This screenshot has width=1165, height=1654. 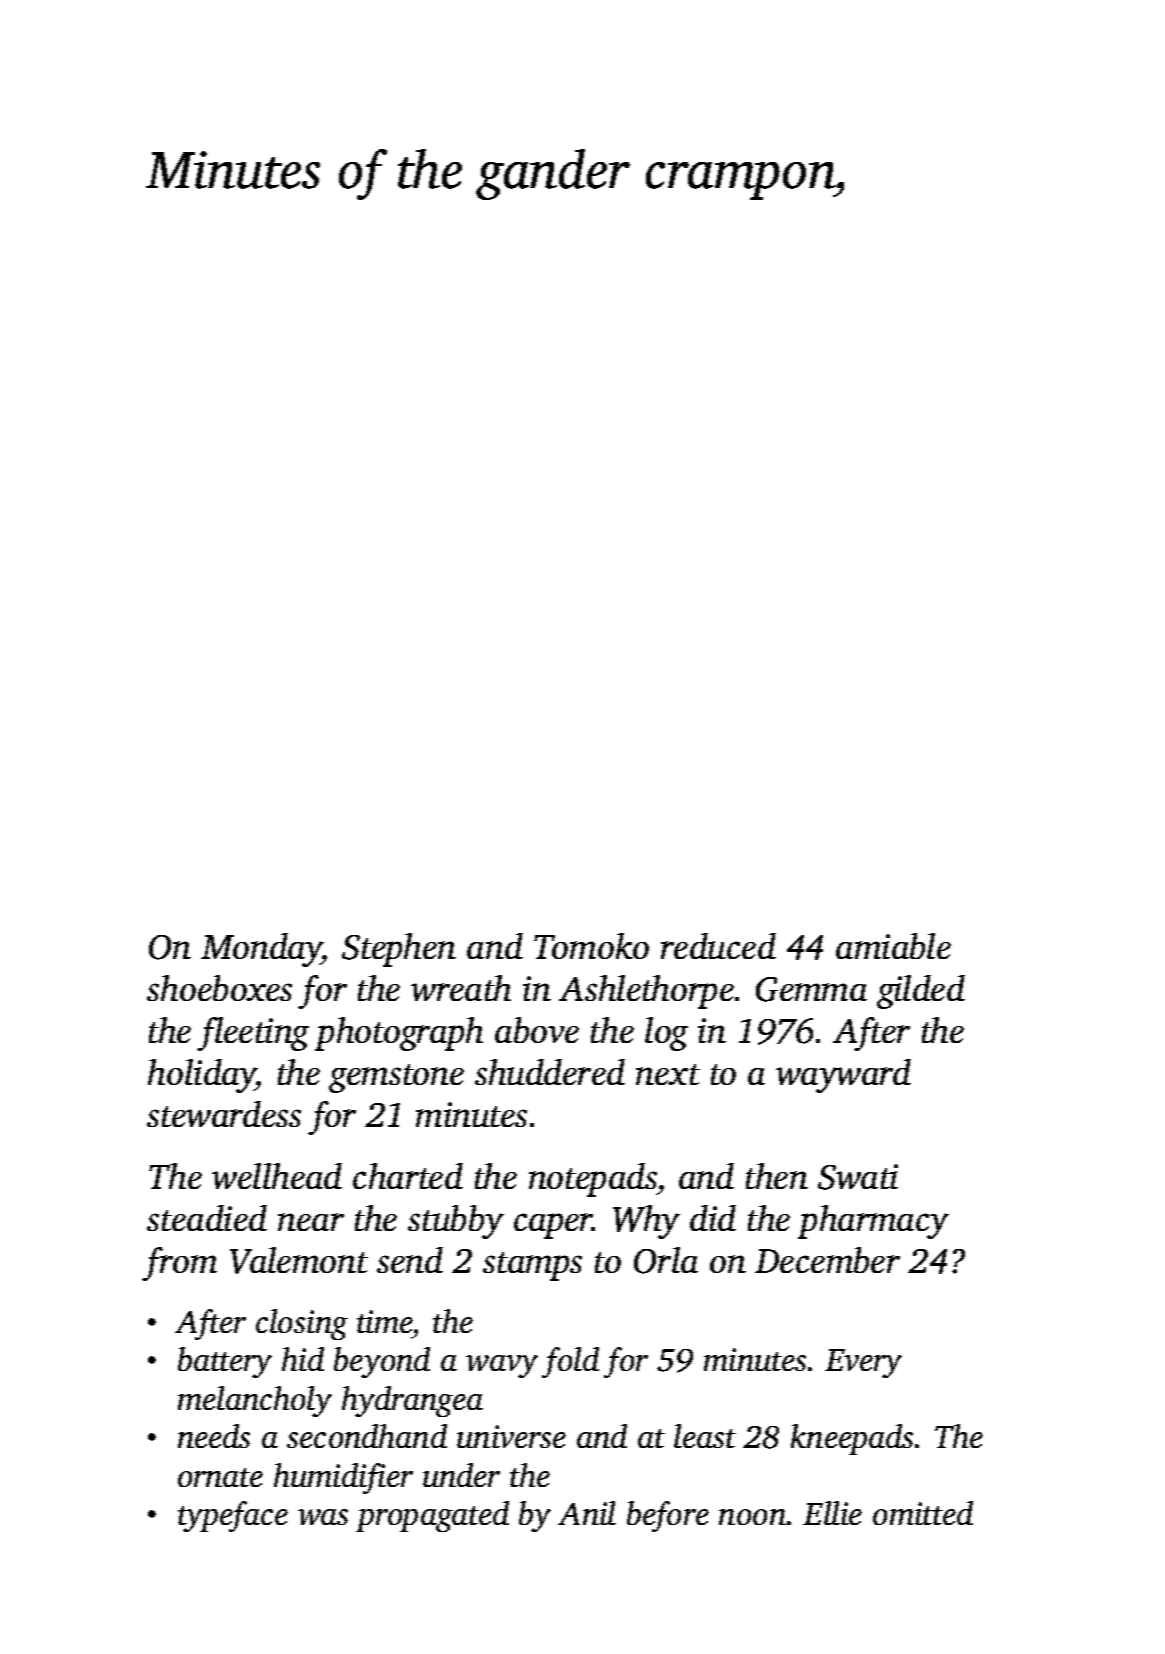 I want to click on was, so click(x=323, y=1517).
